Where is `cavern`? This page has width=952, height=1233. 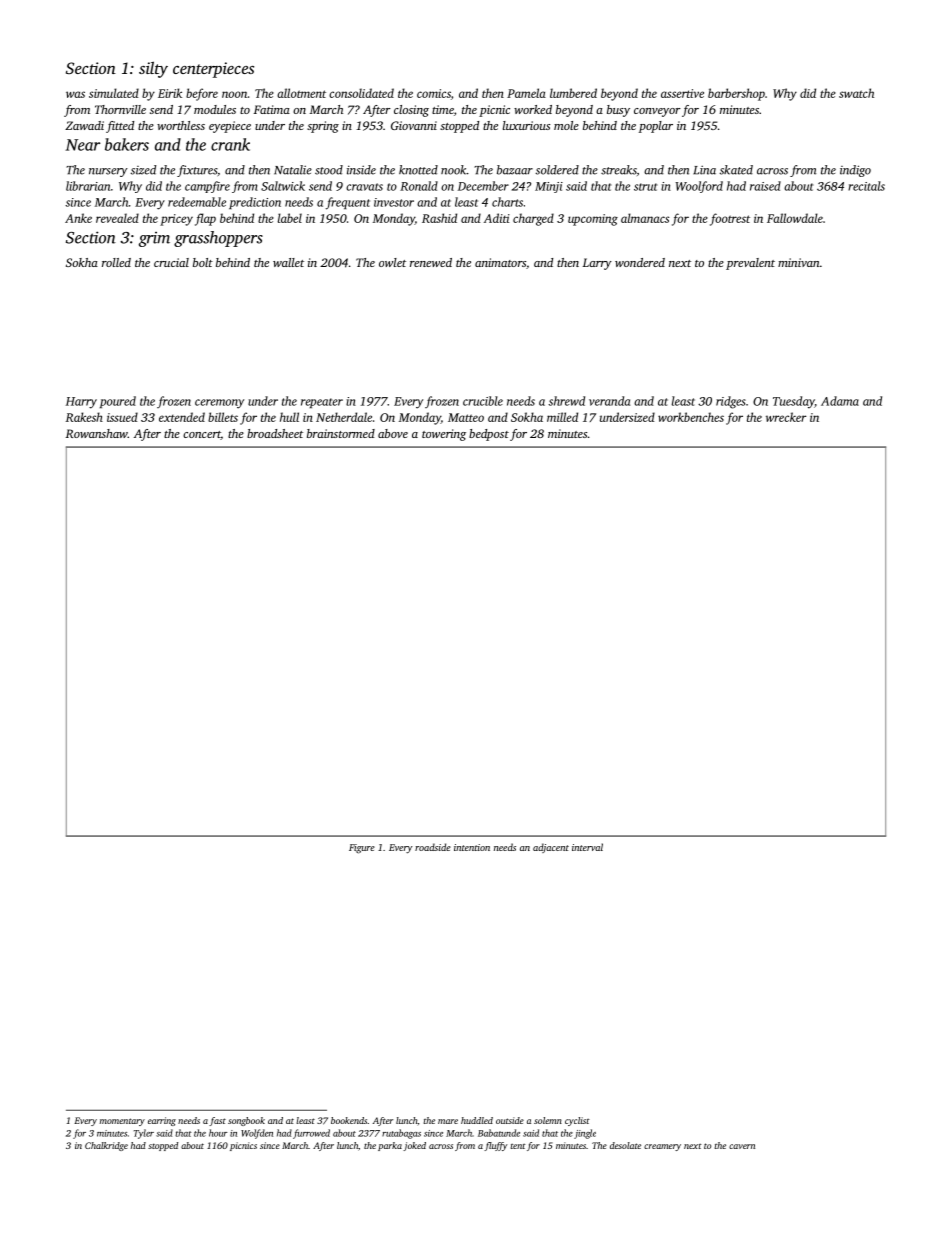 cavern is located at coordinates (742, 1146).
